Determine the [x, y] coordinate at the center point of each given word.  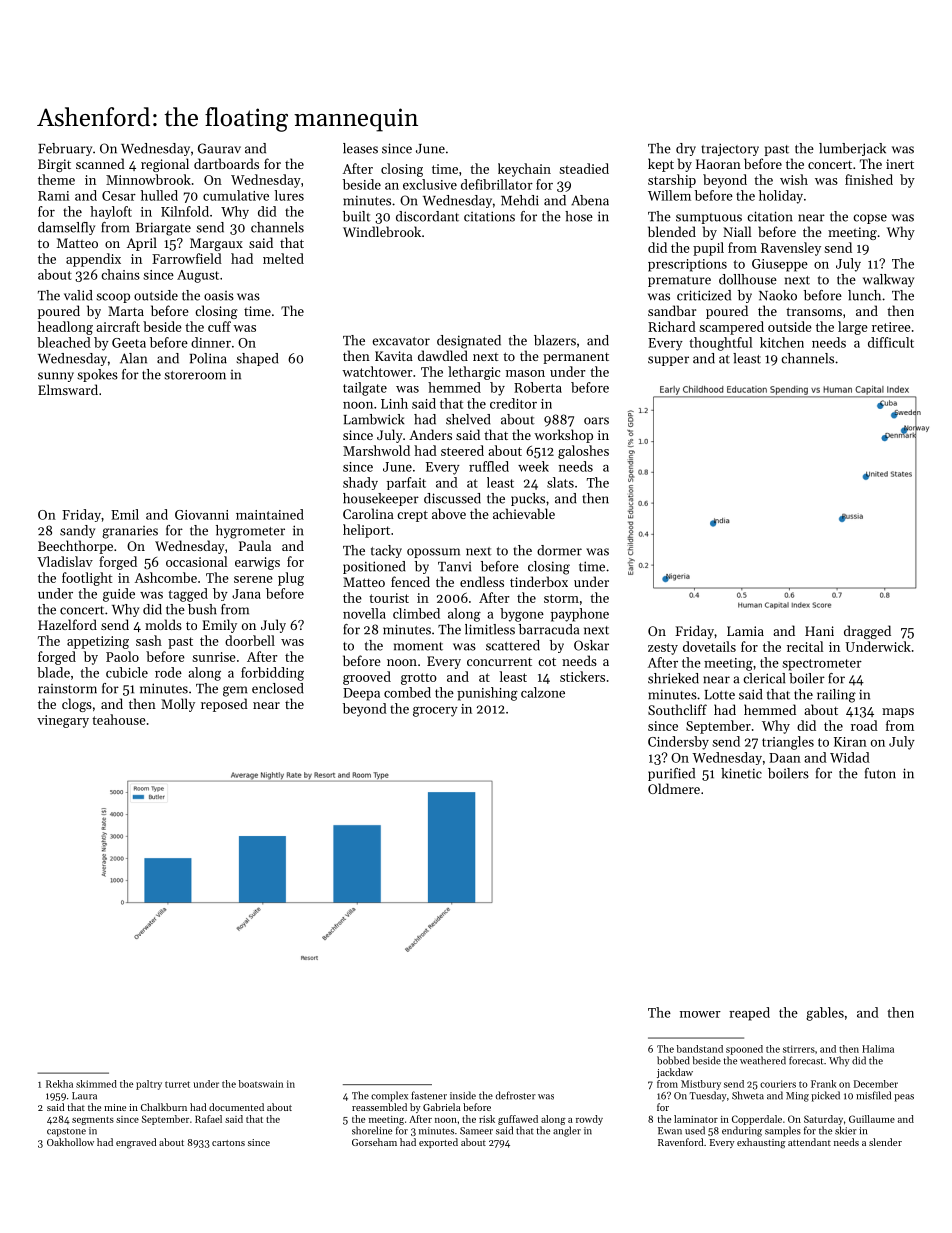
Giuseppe [780, 265]
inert [900, 164]
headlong [65, 328]
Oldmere [674, 788]
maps [898, 713]
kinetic [741, 773]
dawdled [443, 355]
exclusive [430, 184]
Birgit [54, 165]
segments [93, 1121]
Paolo [122, 656]
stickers [582, 676]
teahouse [119, 719]
